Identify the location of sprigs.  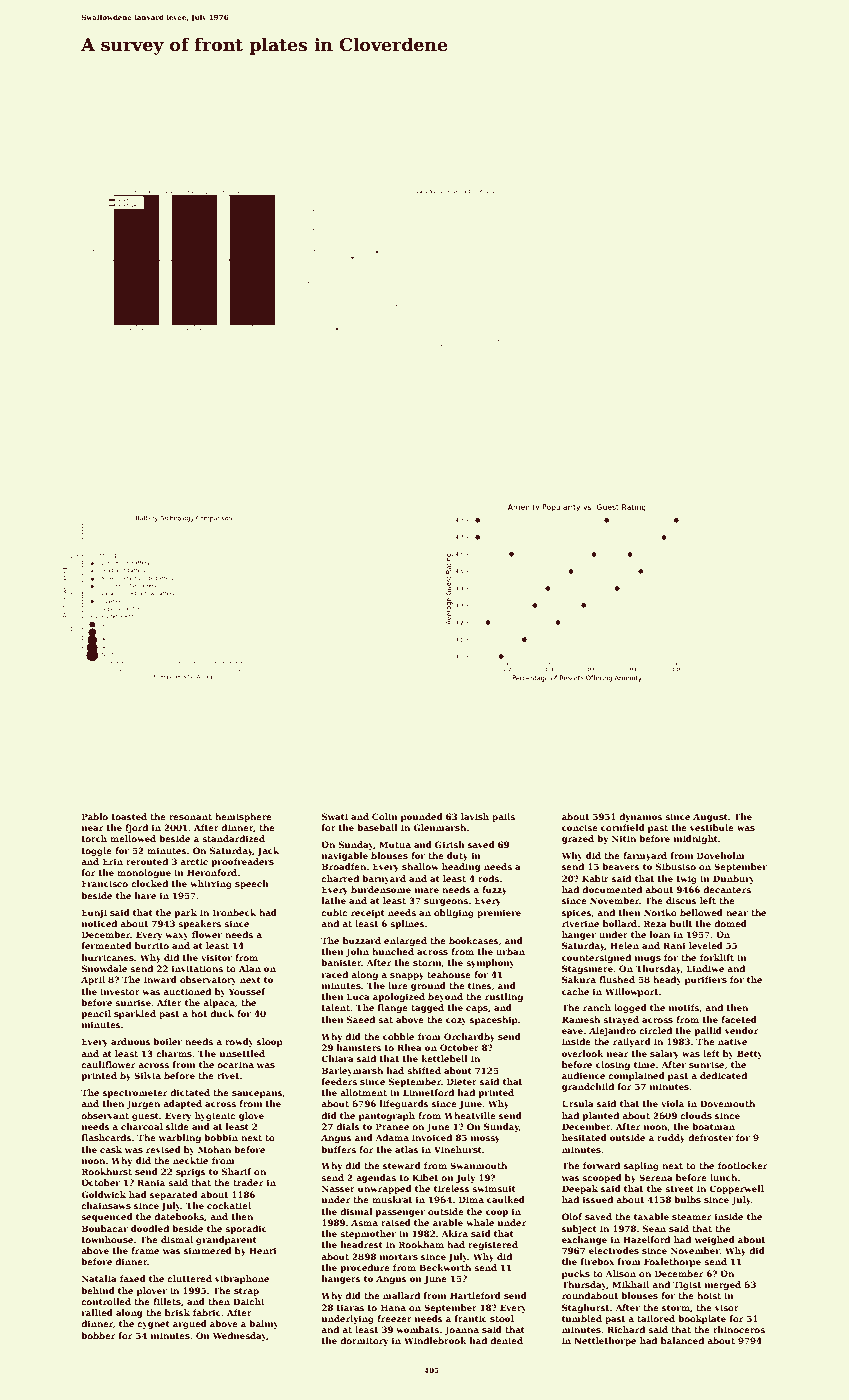
(191, 1172).
